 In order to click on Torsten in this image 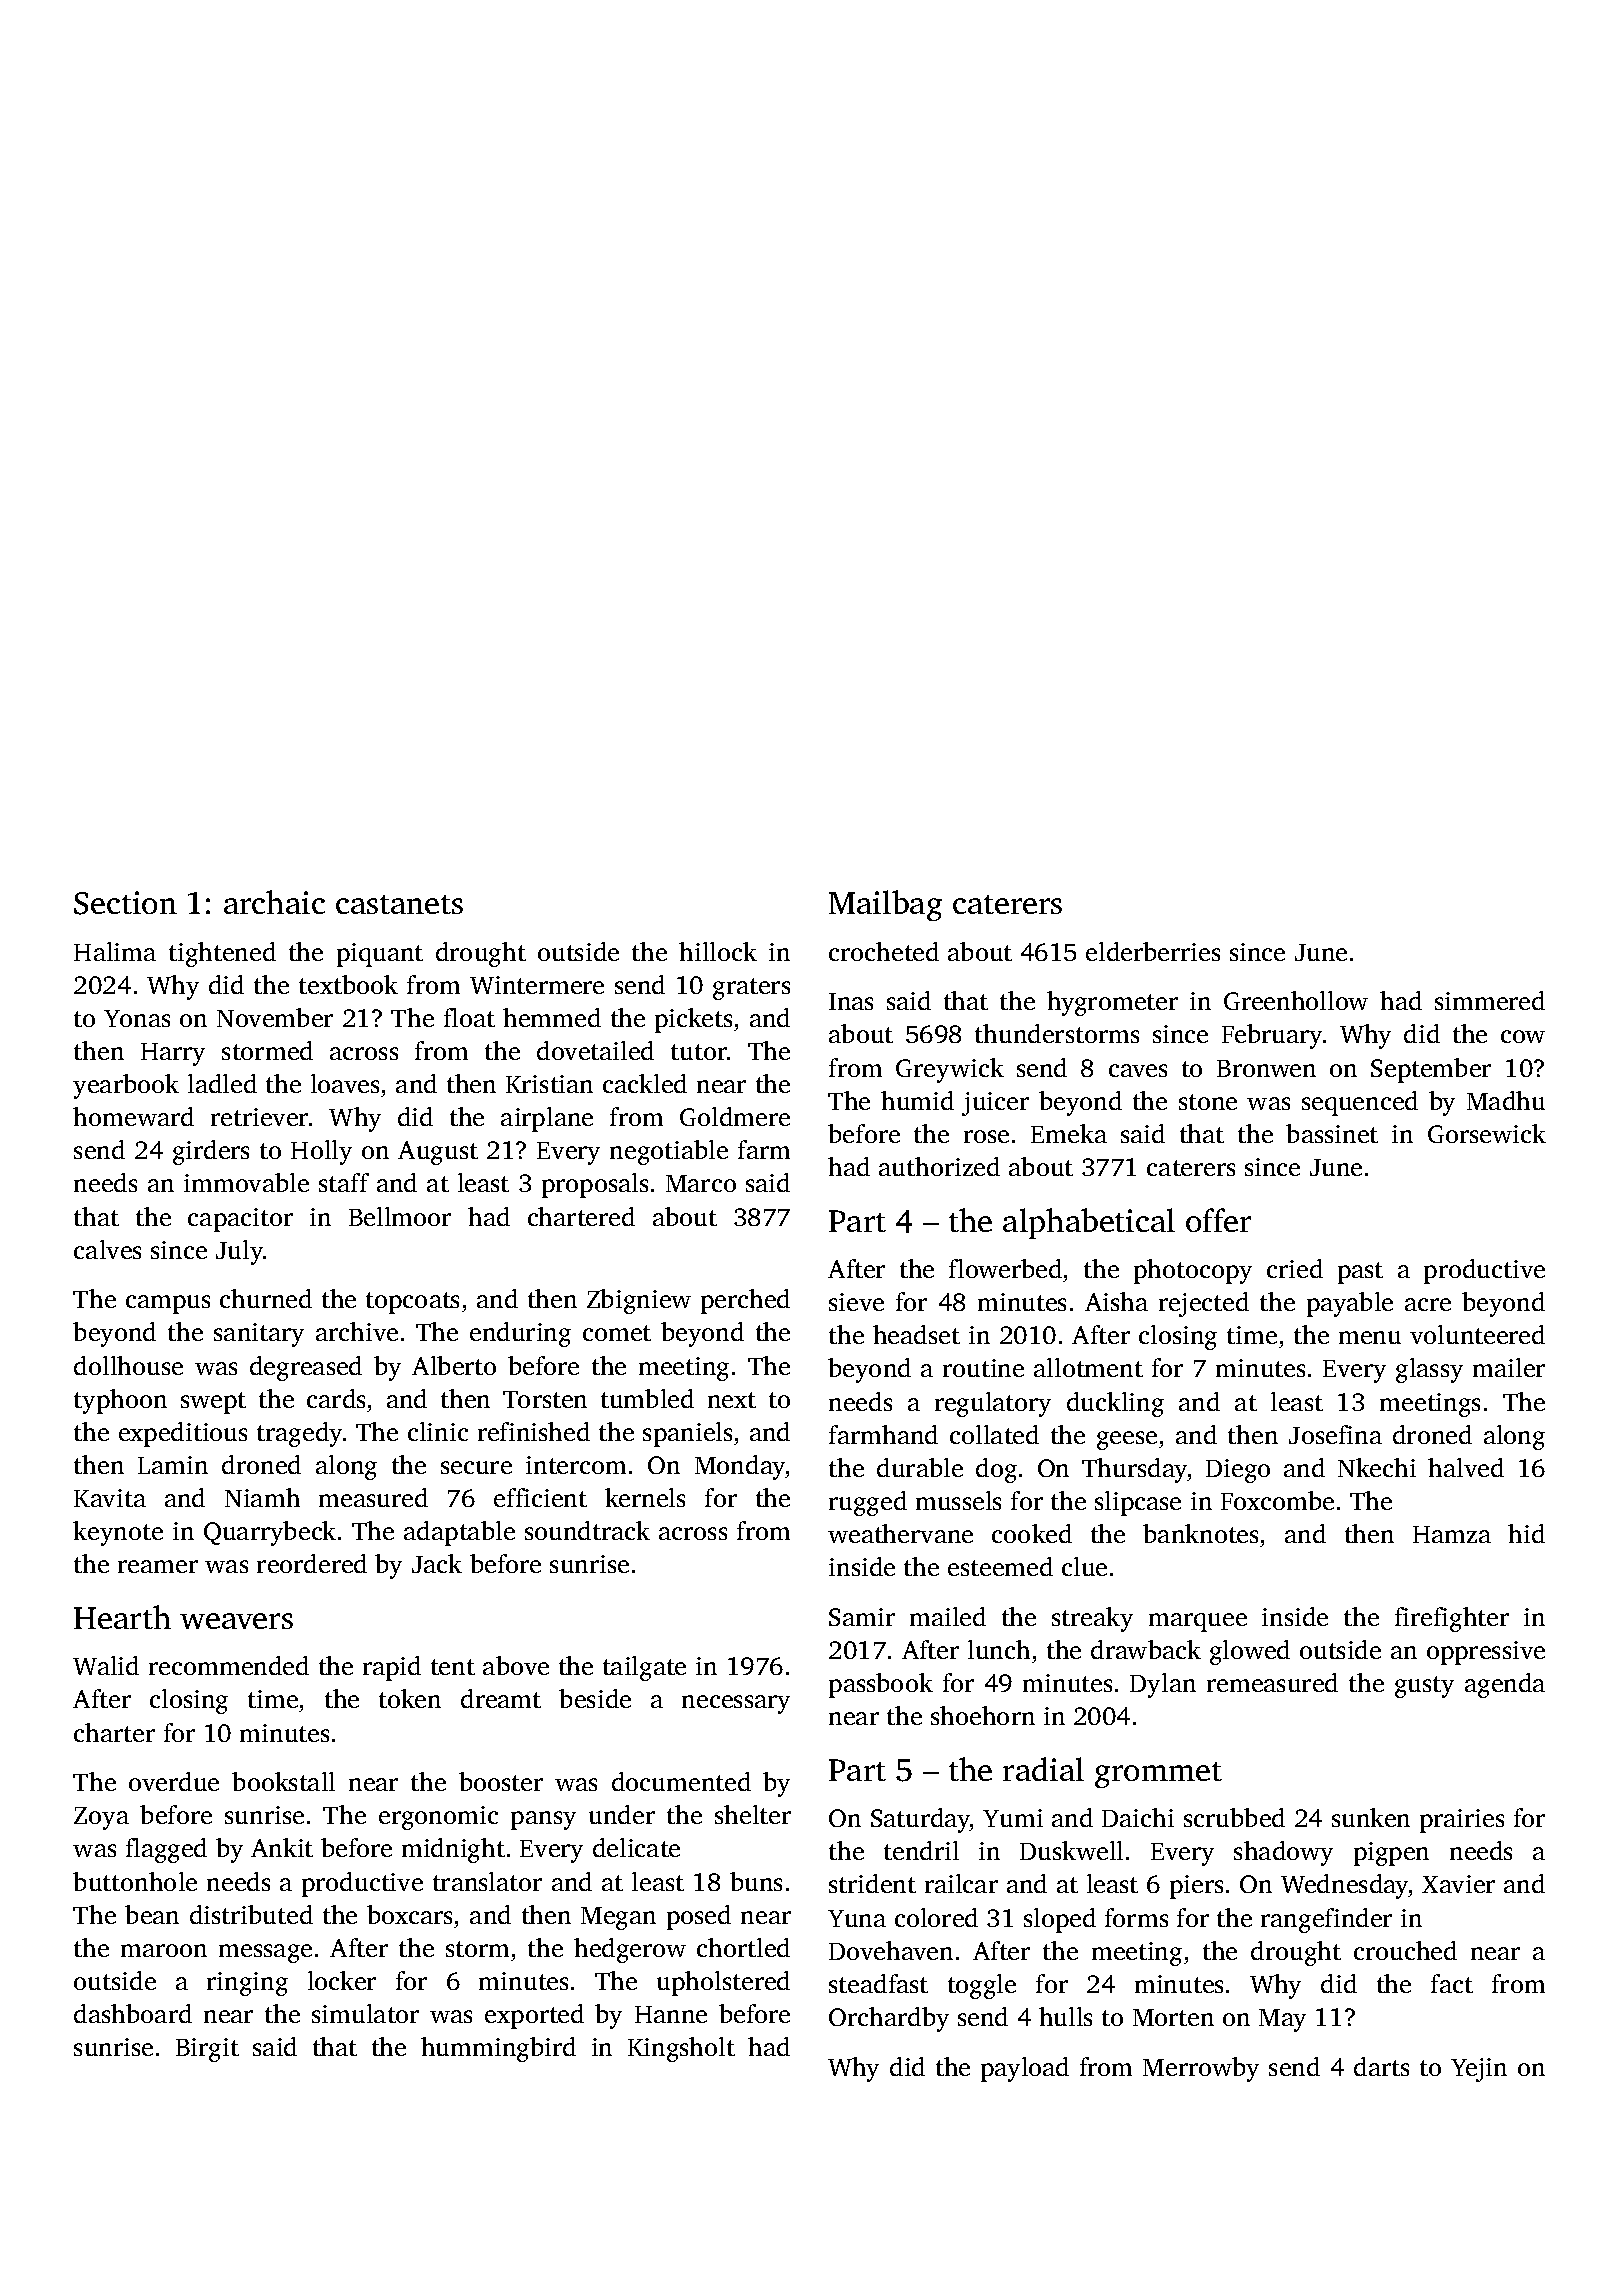, I will do `click(545, 1399)`.
